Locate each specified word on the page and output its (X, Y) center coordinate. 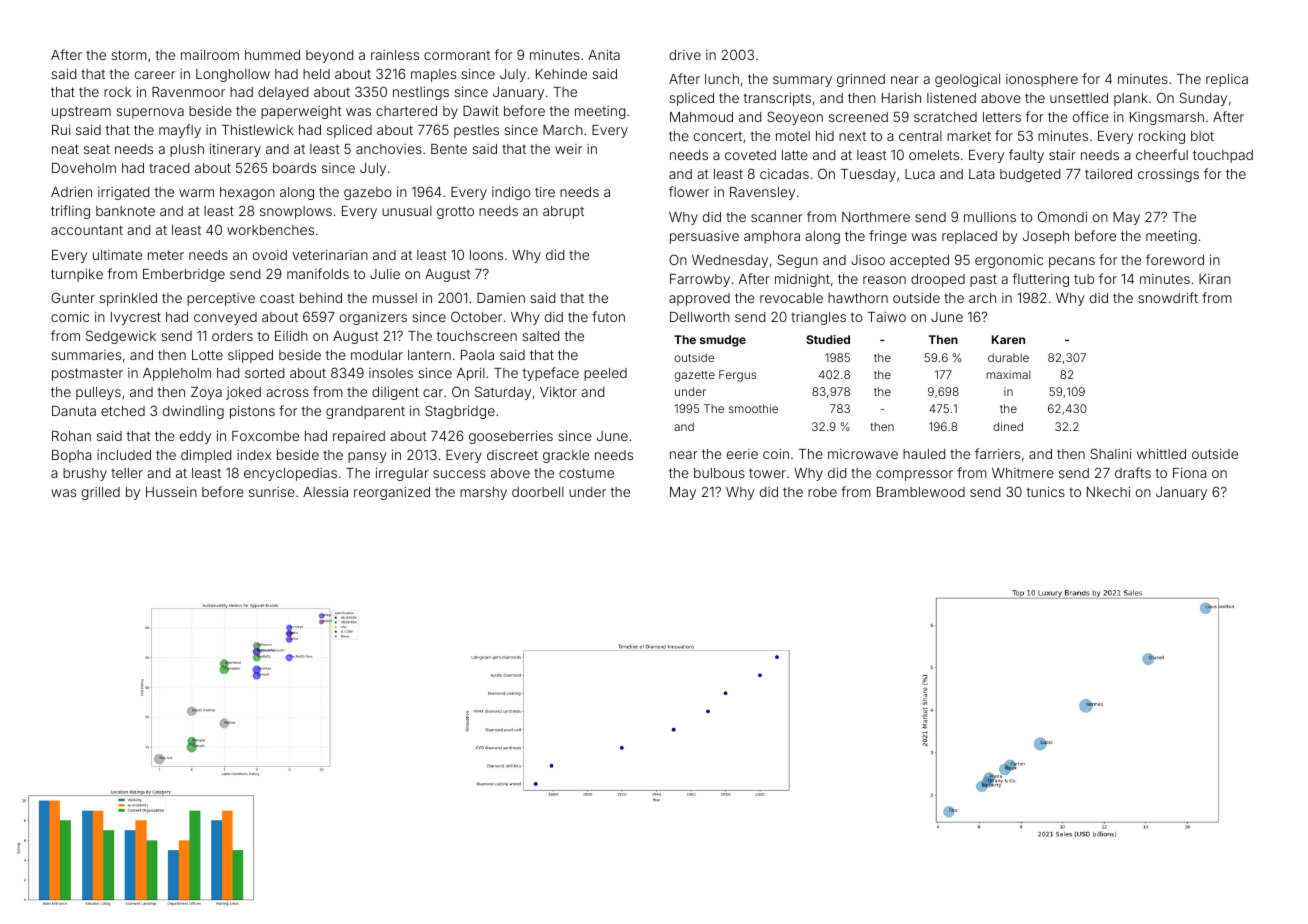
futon (608, 316)
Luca (920, 174)
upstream (81, 112)
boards (294, 168)
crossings (1168, 175)
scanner (777, 218)
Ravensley (762, 193)
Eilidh (291, 335)
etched (123, 411)
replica (1227, 80)
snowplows (296, 212)
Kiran (1215, 279)
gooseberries (511, 437)
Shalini (1111, 453)
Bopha (72, 456)
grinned (861, 80)
